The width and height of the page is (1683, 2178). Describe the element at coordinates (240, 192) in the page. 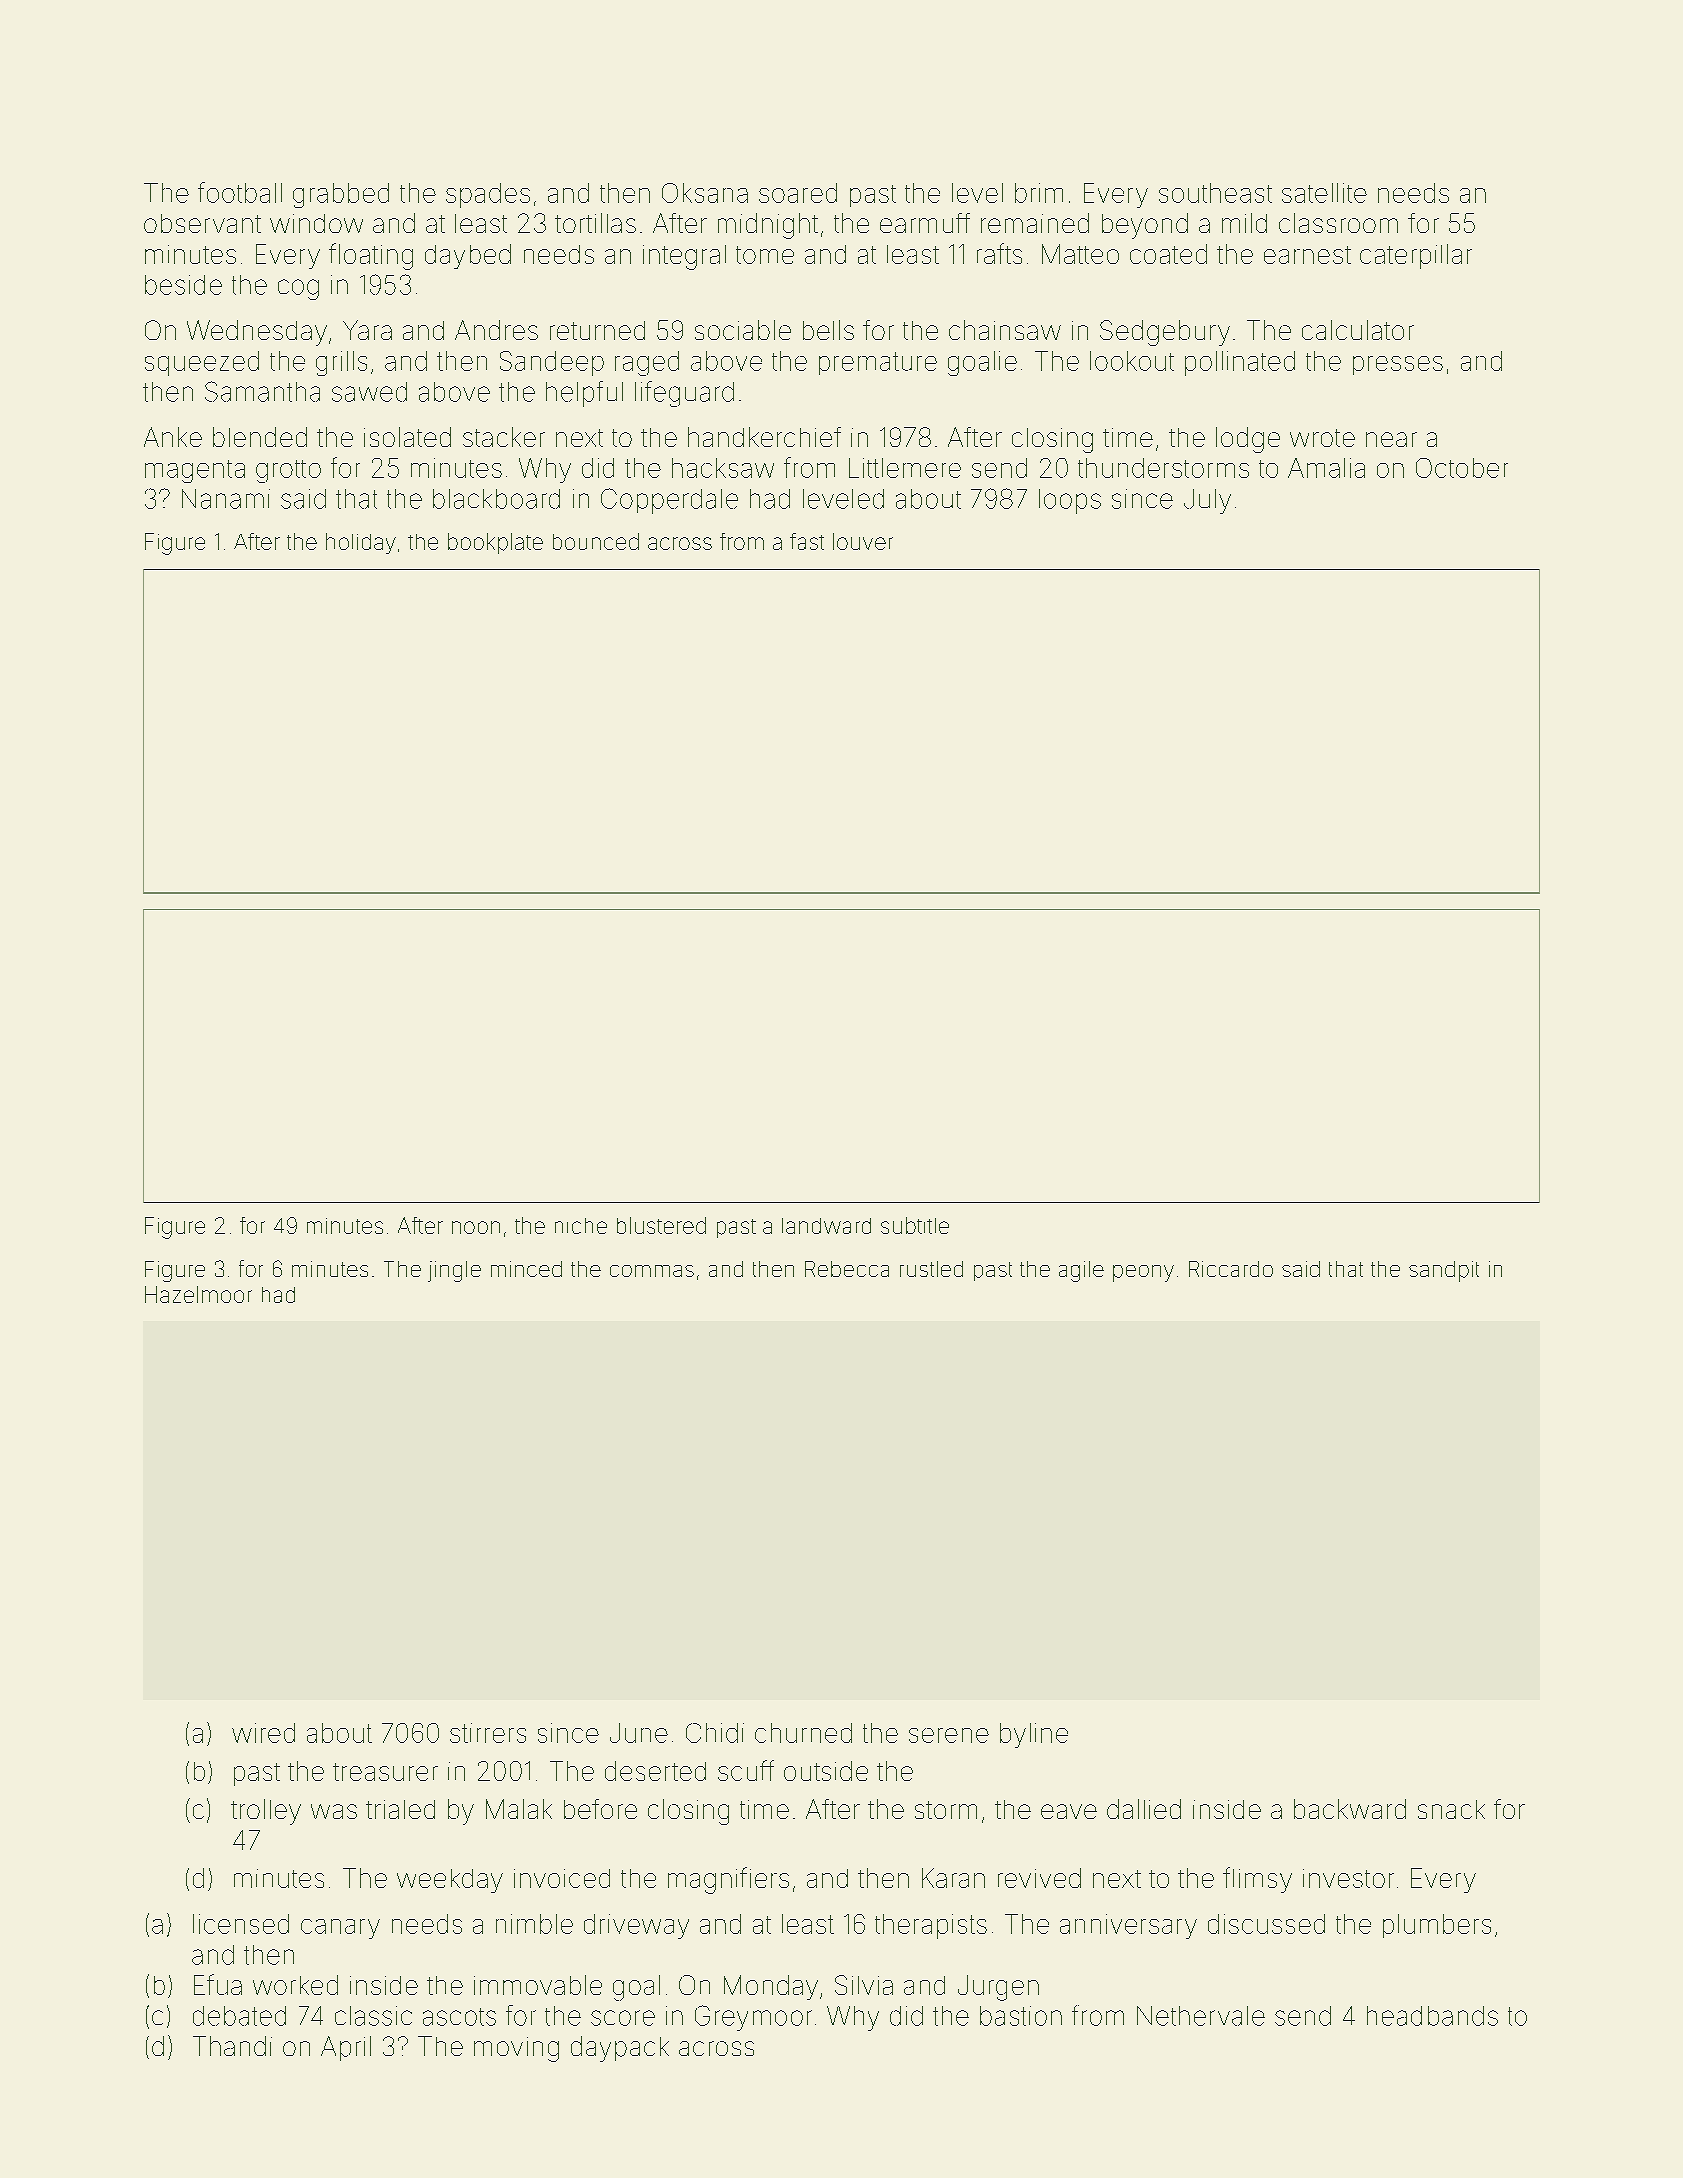

I see `football` at that location.
